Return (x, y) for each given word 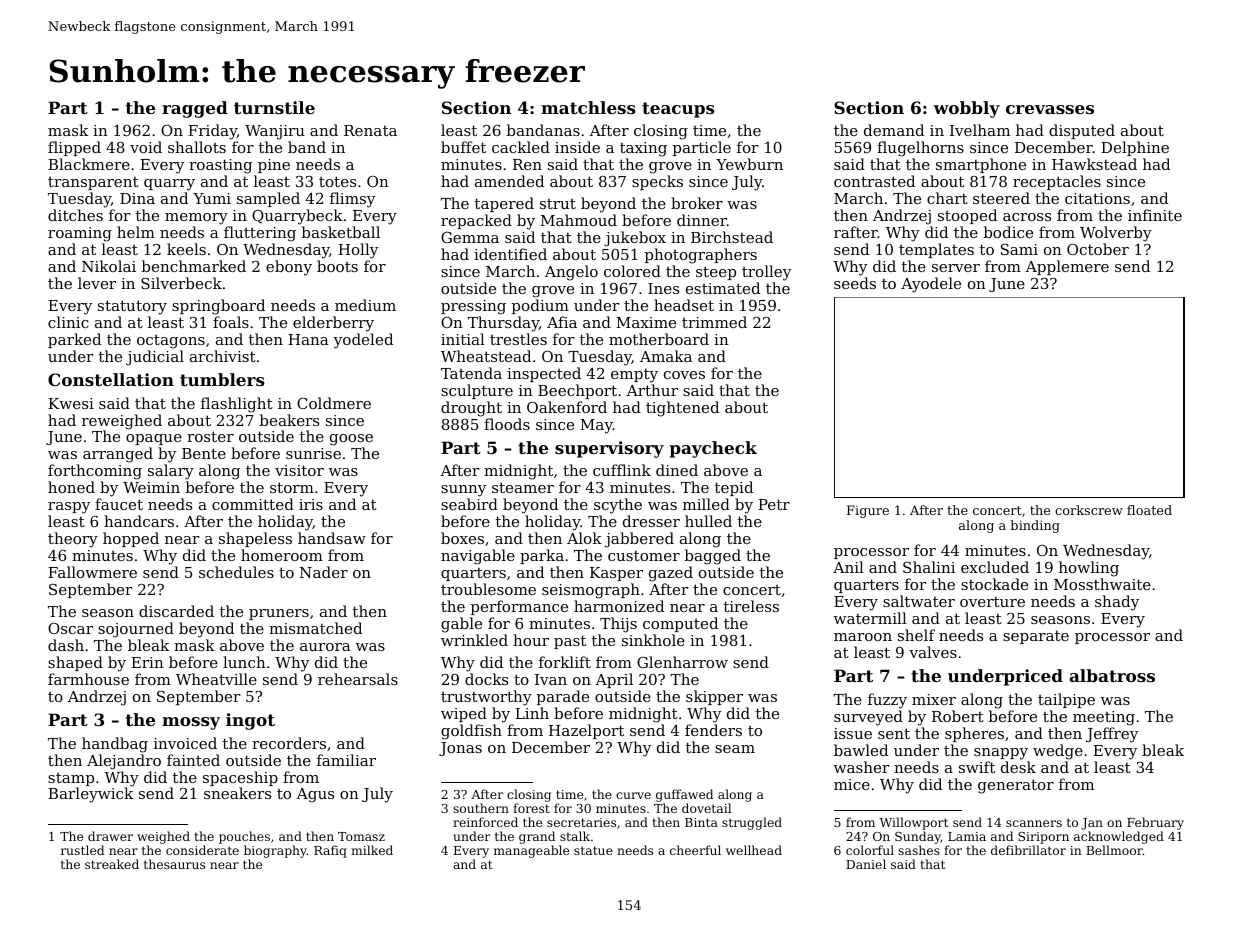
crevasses (1050, 109)
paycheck (713, 449)
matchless (588, 107)
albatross (1112, 675)
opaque (154, 439)
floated (1149, 510)
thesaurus (174, 864)
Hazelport (586, 731)
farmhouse (88, 679)
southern (481, 808)
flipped (74, 148)
